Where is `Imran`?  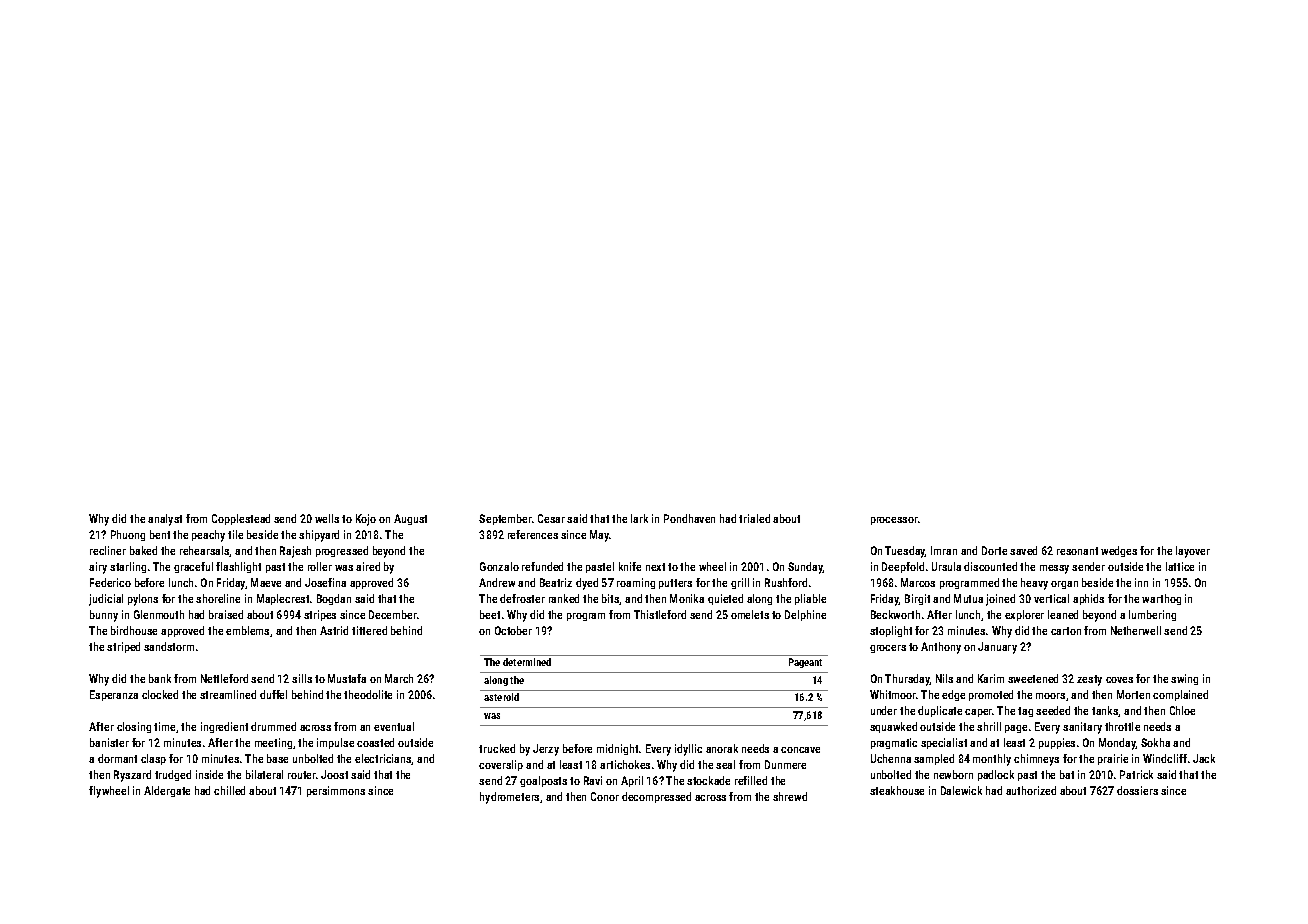 Imran is located at coordinates (944, 550).
